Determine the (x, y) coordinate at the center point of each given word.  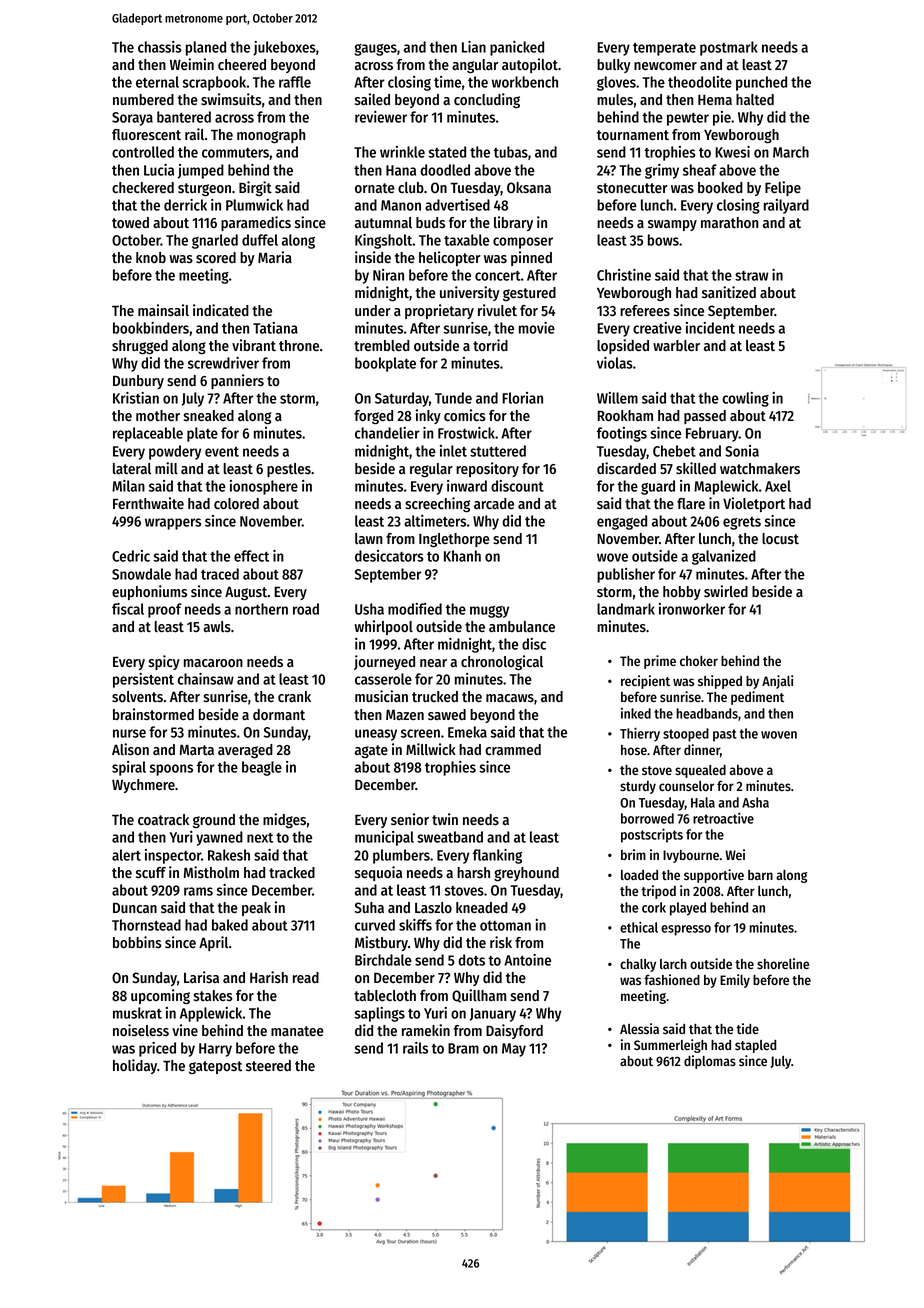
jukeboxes (284, 48)
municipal (384, 838)
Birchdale (383, 960)
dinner (702, 749)
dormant (279, 715)
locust (780, 539)
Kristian (136, 398)
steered (268, 1066)
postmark (729, 48)
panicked (517, 48)
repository (487, 469)
